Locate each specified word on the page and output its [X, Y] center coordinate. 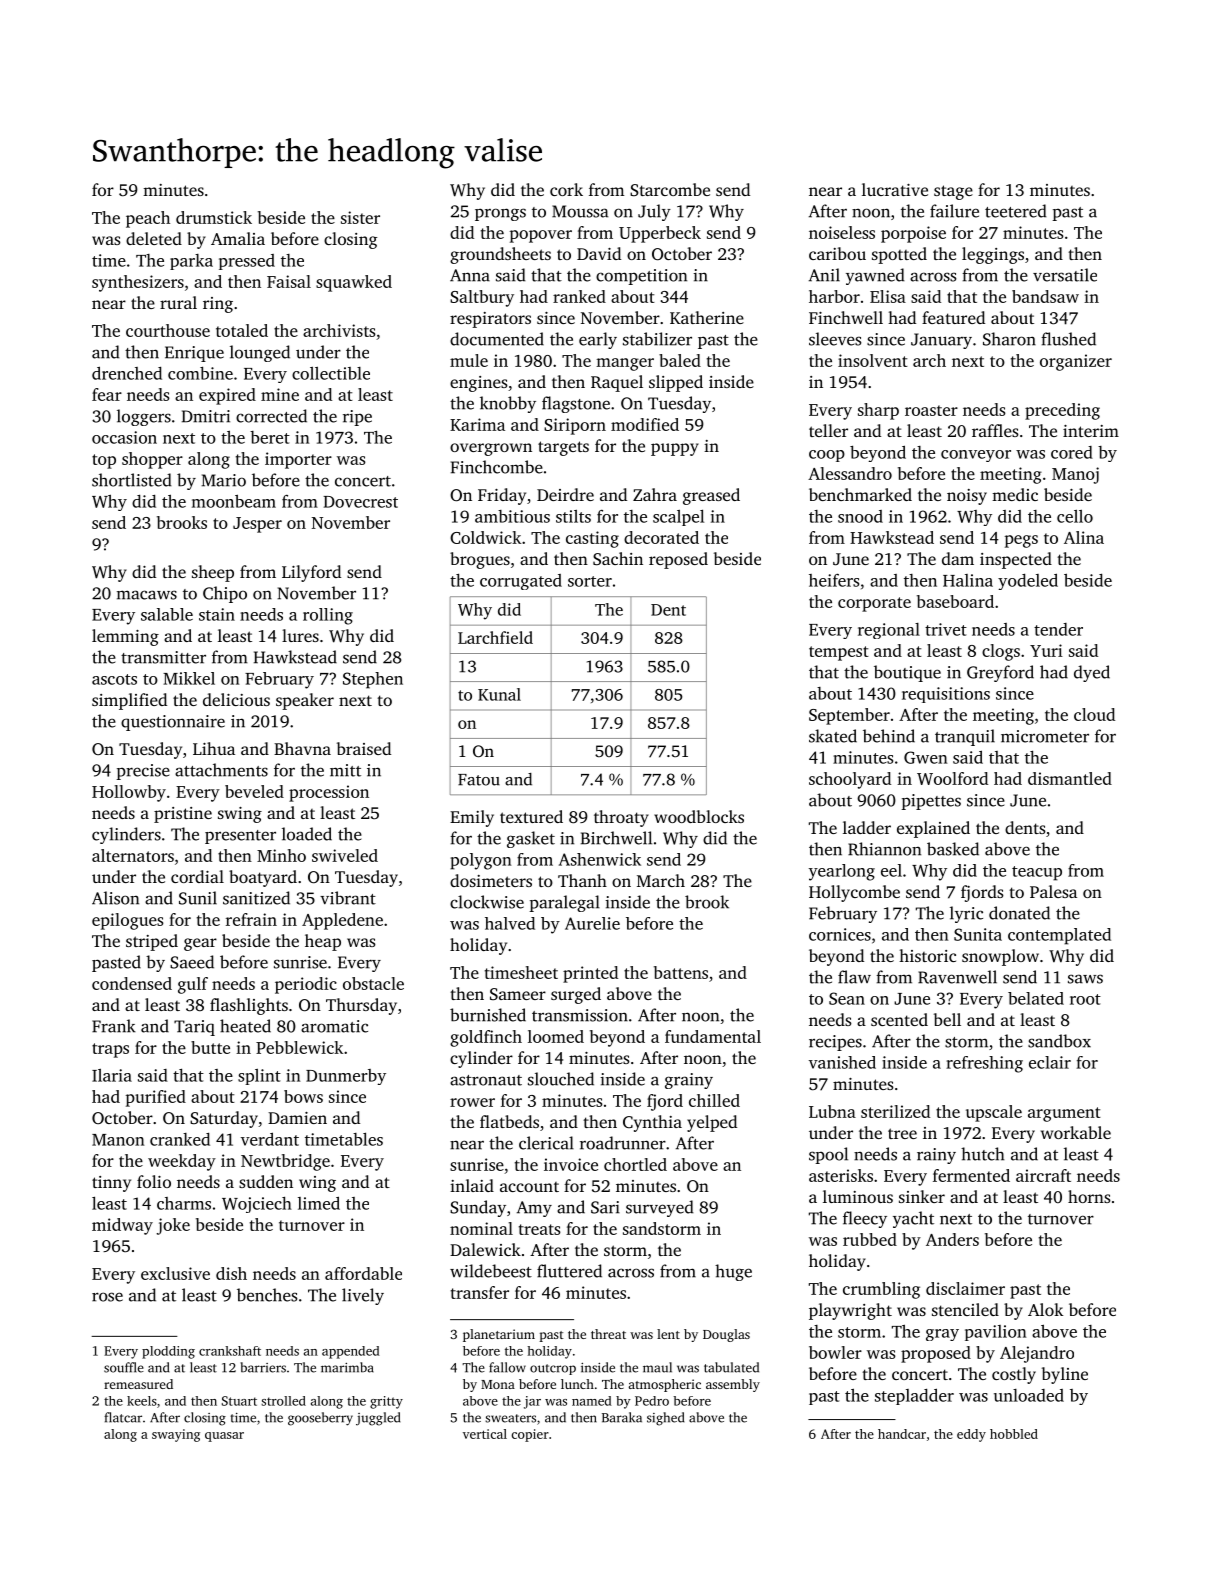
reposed [678, 560]
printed [590, 974]
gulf [193, 985]
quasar [224, 1437]
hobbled [1014, 1434]
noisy [967, 497]
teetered [1016, 211]
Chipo [225, 594]
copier [530, 1435]
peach [148, 219]
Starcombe [670, 189]
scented [899, 1019]
